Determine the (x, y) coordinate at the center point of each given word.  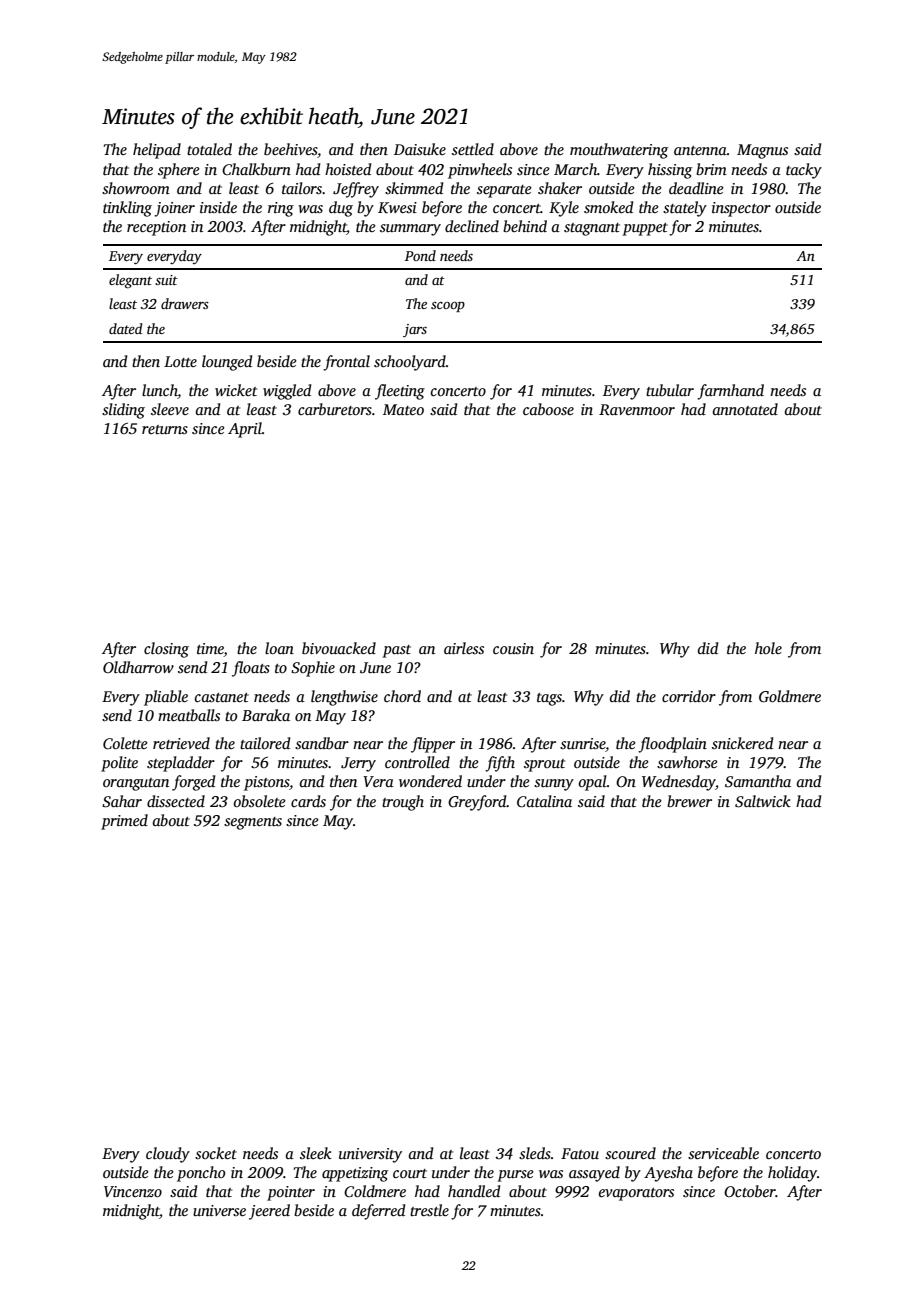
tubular (670, 390)
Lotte (180, 361)
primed (124, 822)
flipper (433, 745)
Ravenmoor (637, 409)
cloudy (168, 1155)
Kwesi (397, 207)
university (370, 1155)
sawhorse (687, 762)
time (210, 650)
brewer (689, 801)
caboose (548, 409)
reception (156, 228)
